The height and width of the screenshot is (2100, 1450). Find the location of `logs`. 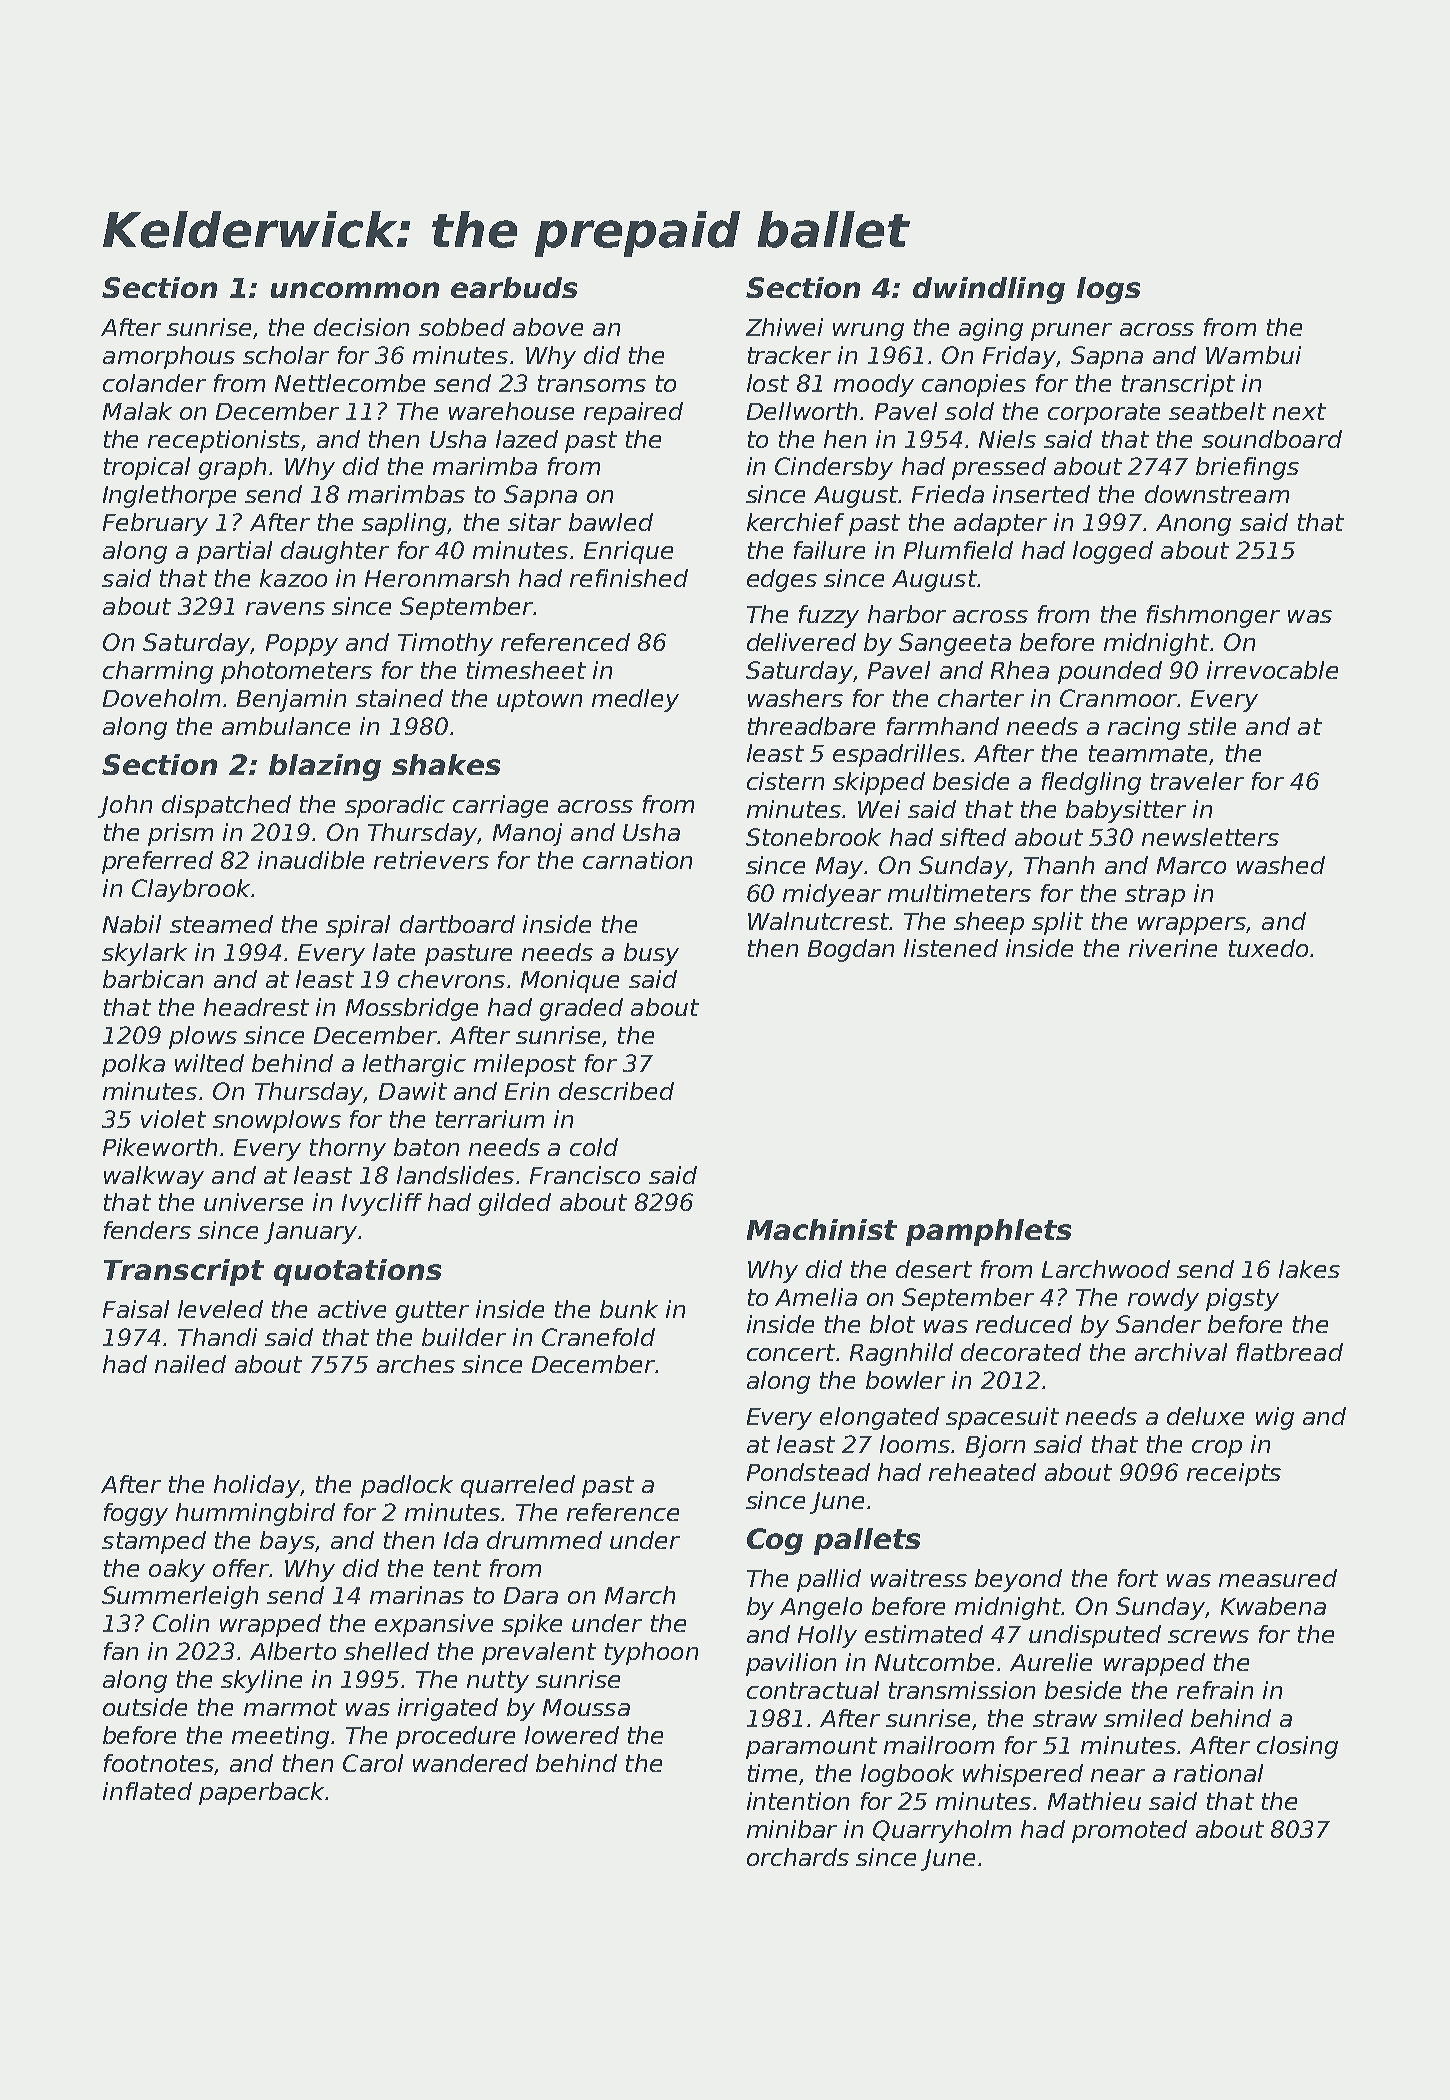

logs is located at coordinates (1108, 290).
